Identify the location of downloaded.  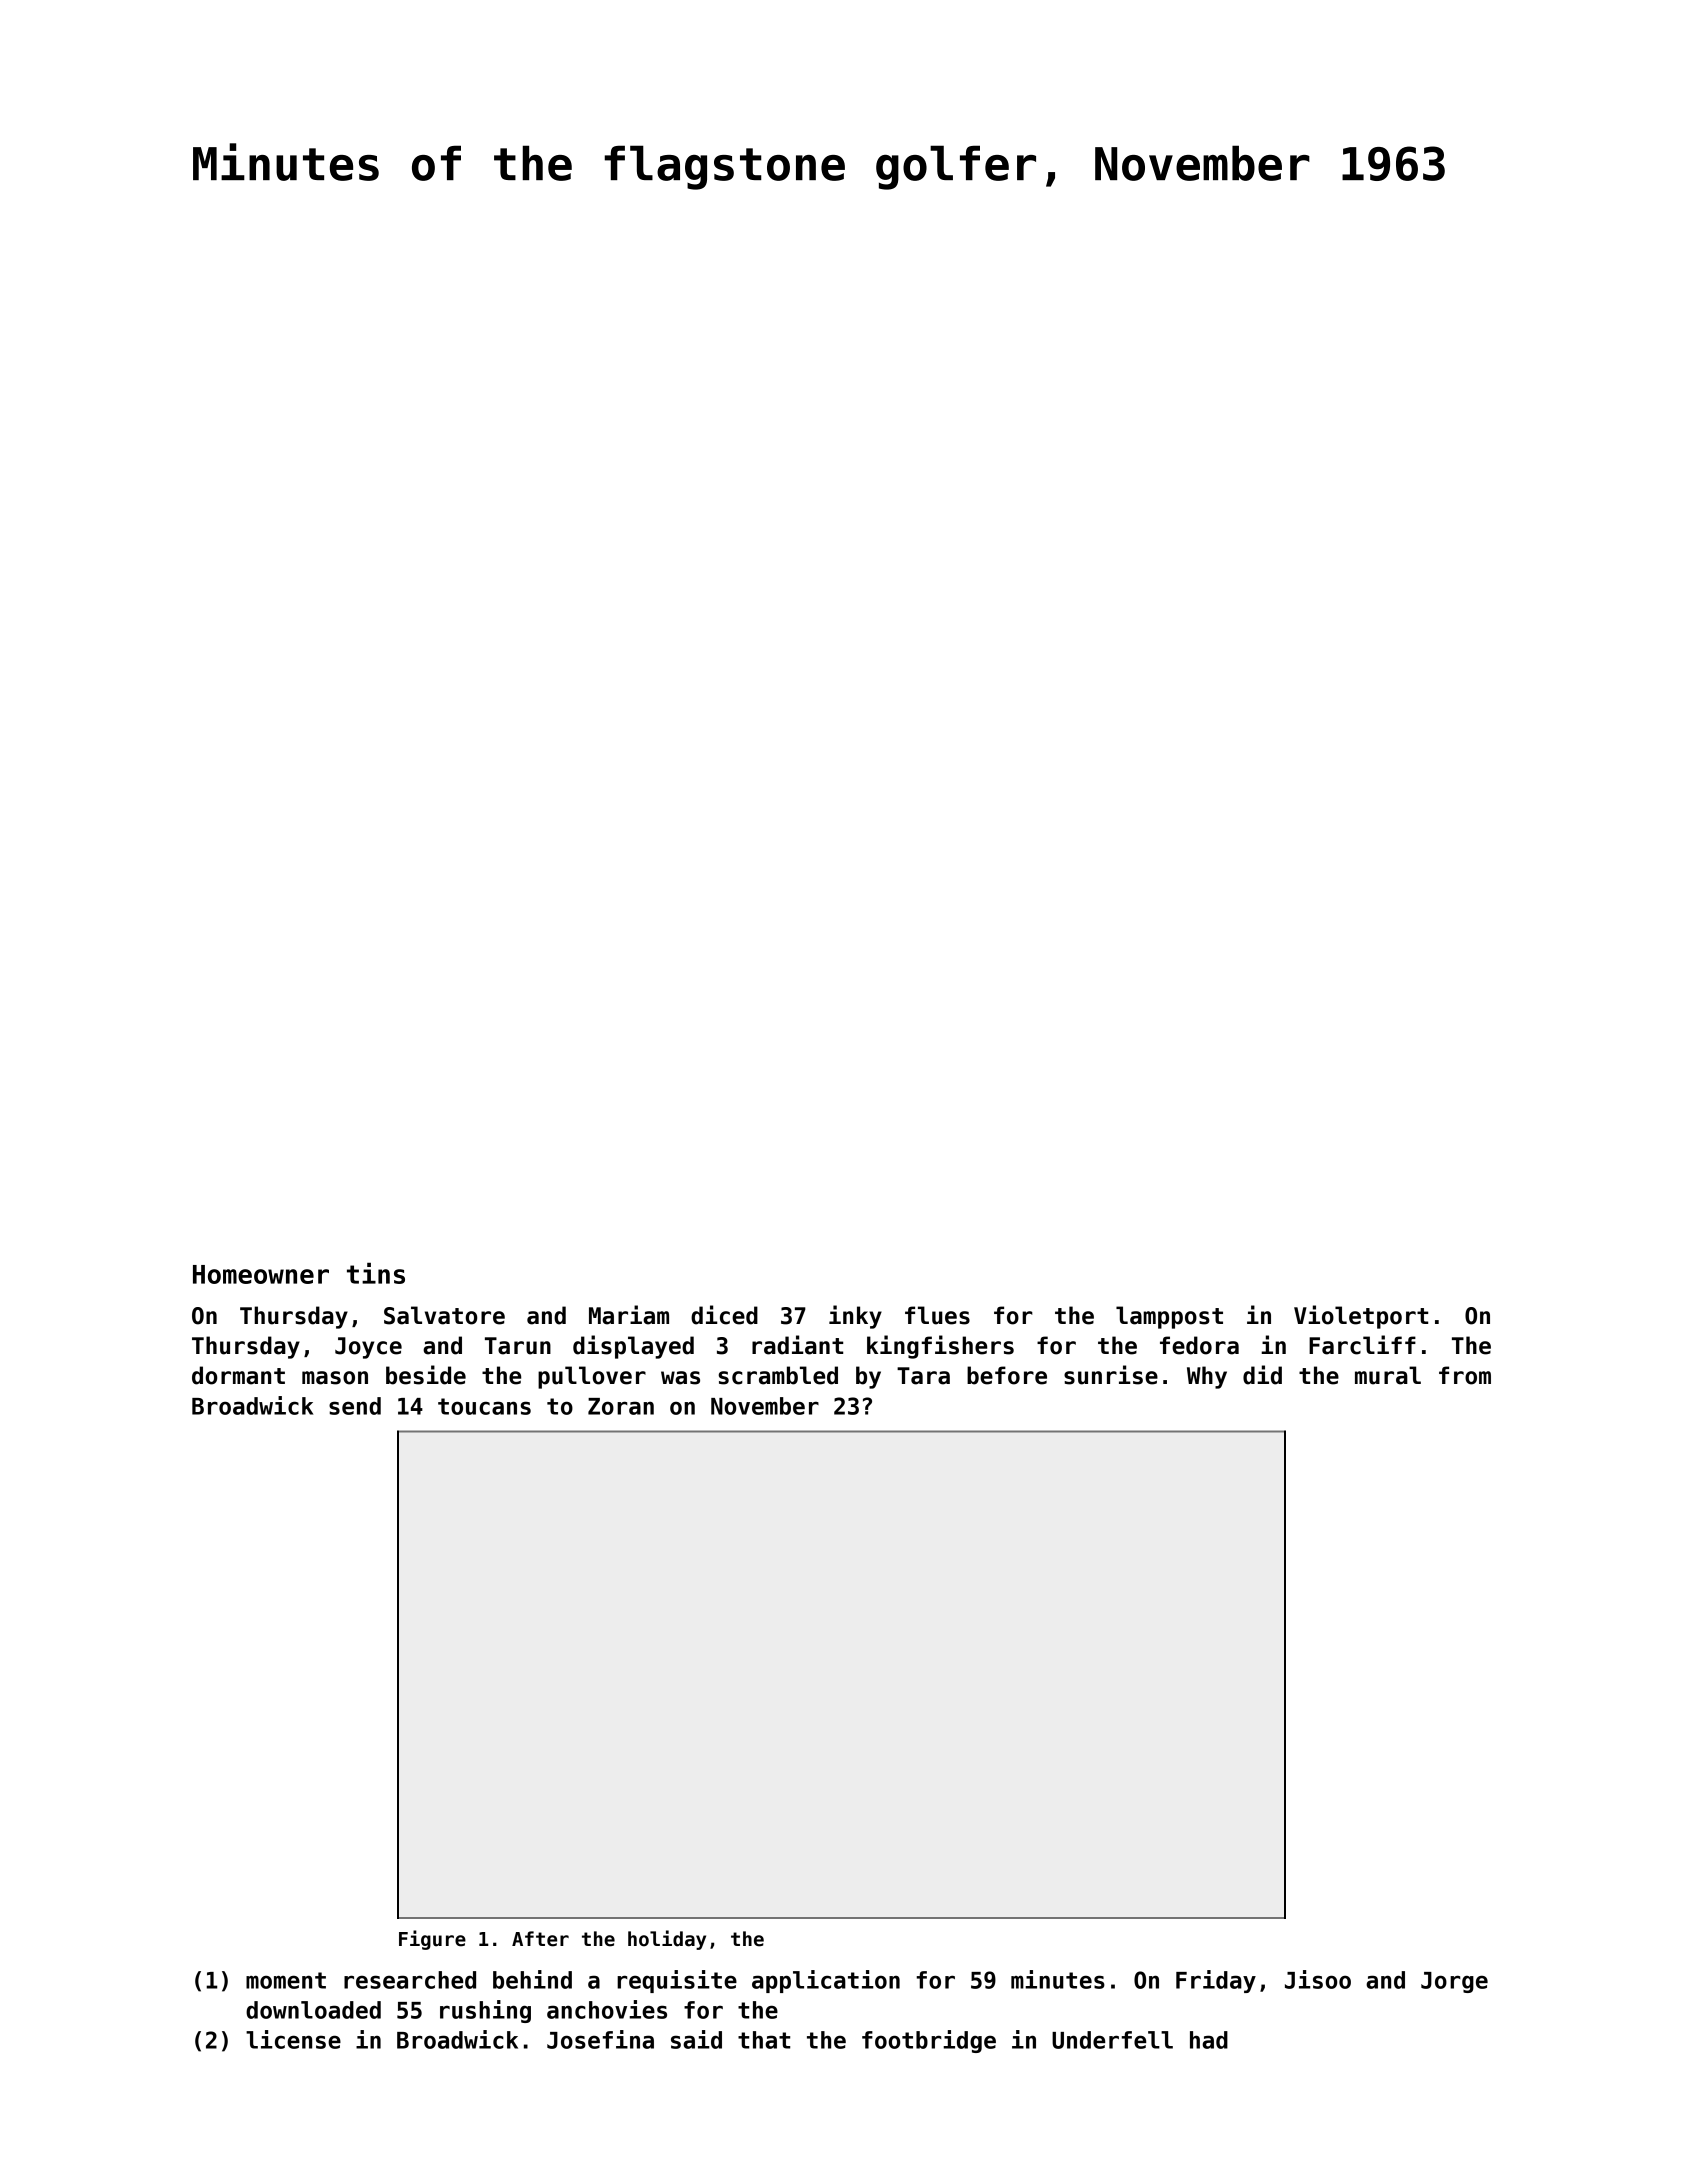
(313, 2010).
